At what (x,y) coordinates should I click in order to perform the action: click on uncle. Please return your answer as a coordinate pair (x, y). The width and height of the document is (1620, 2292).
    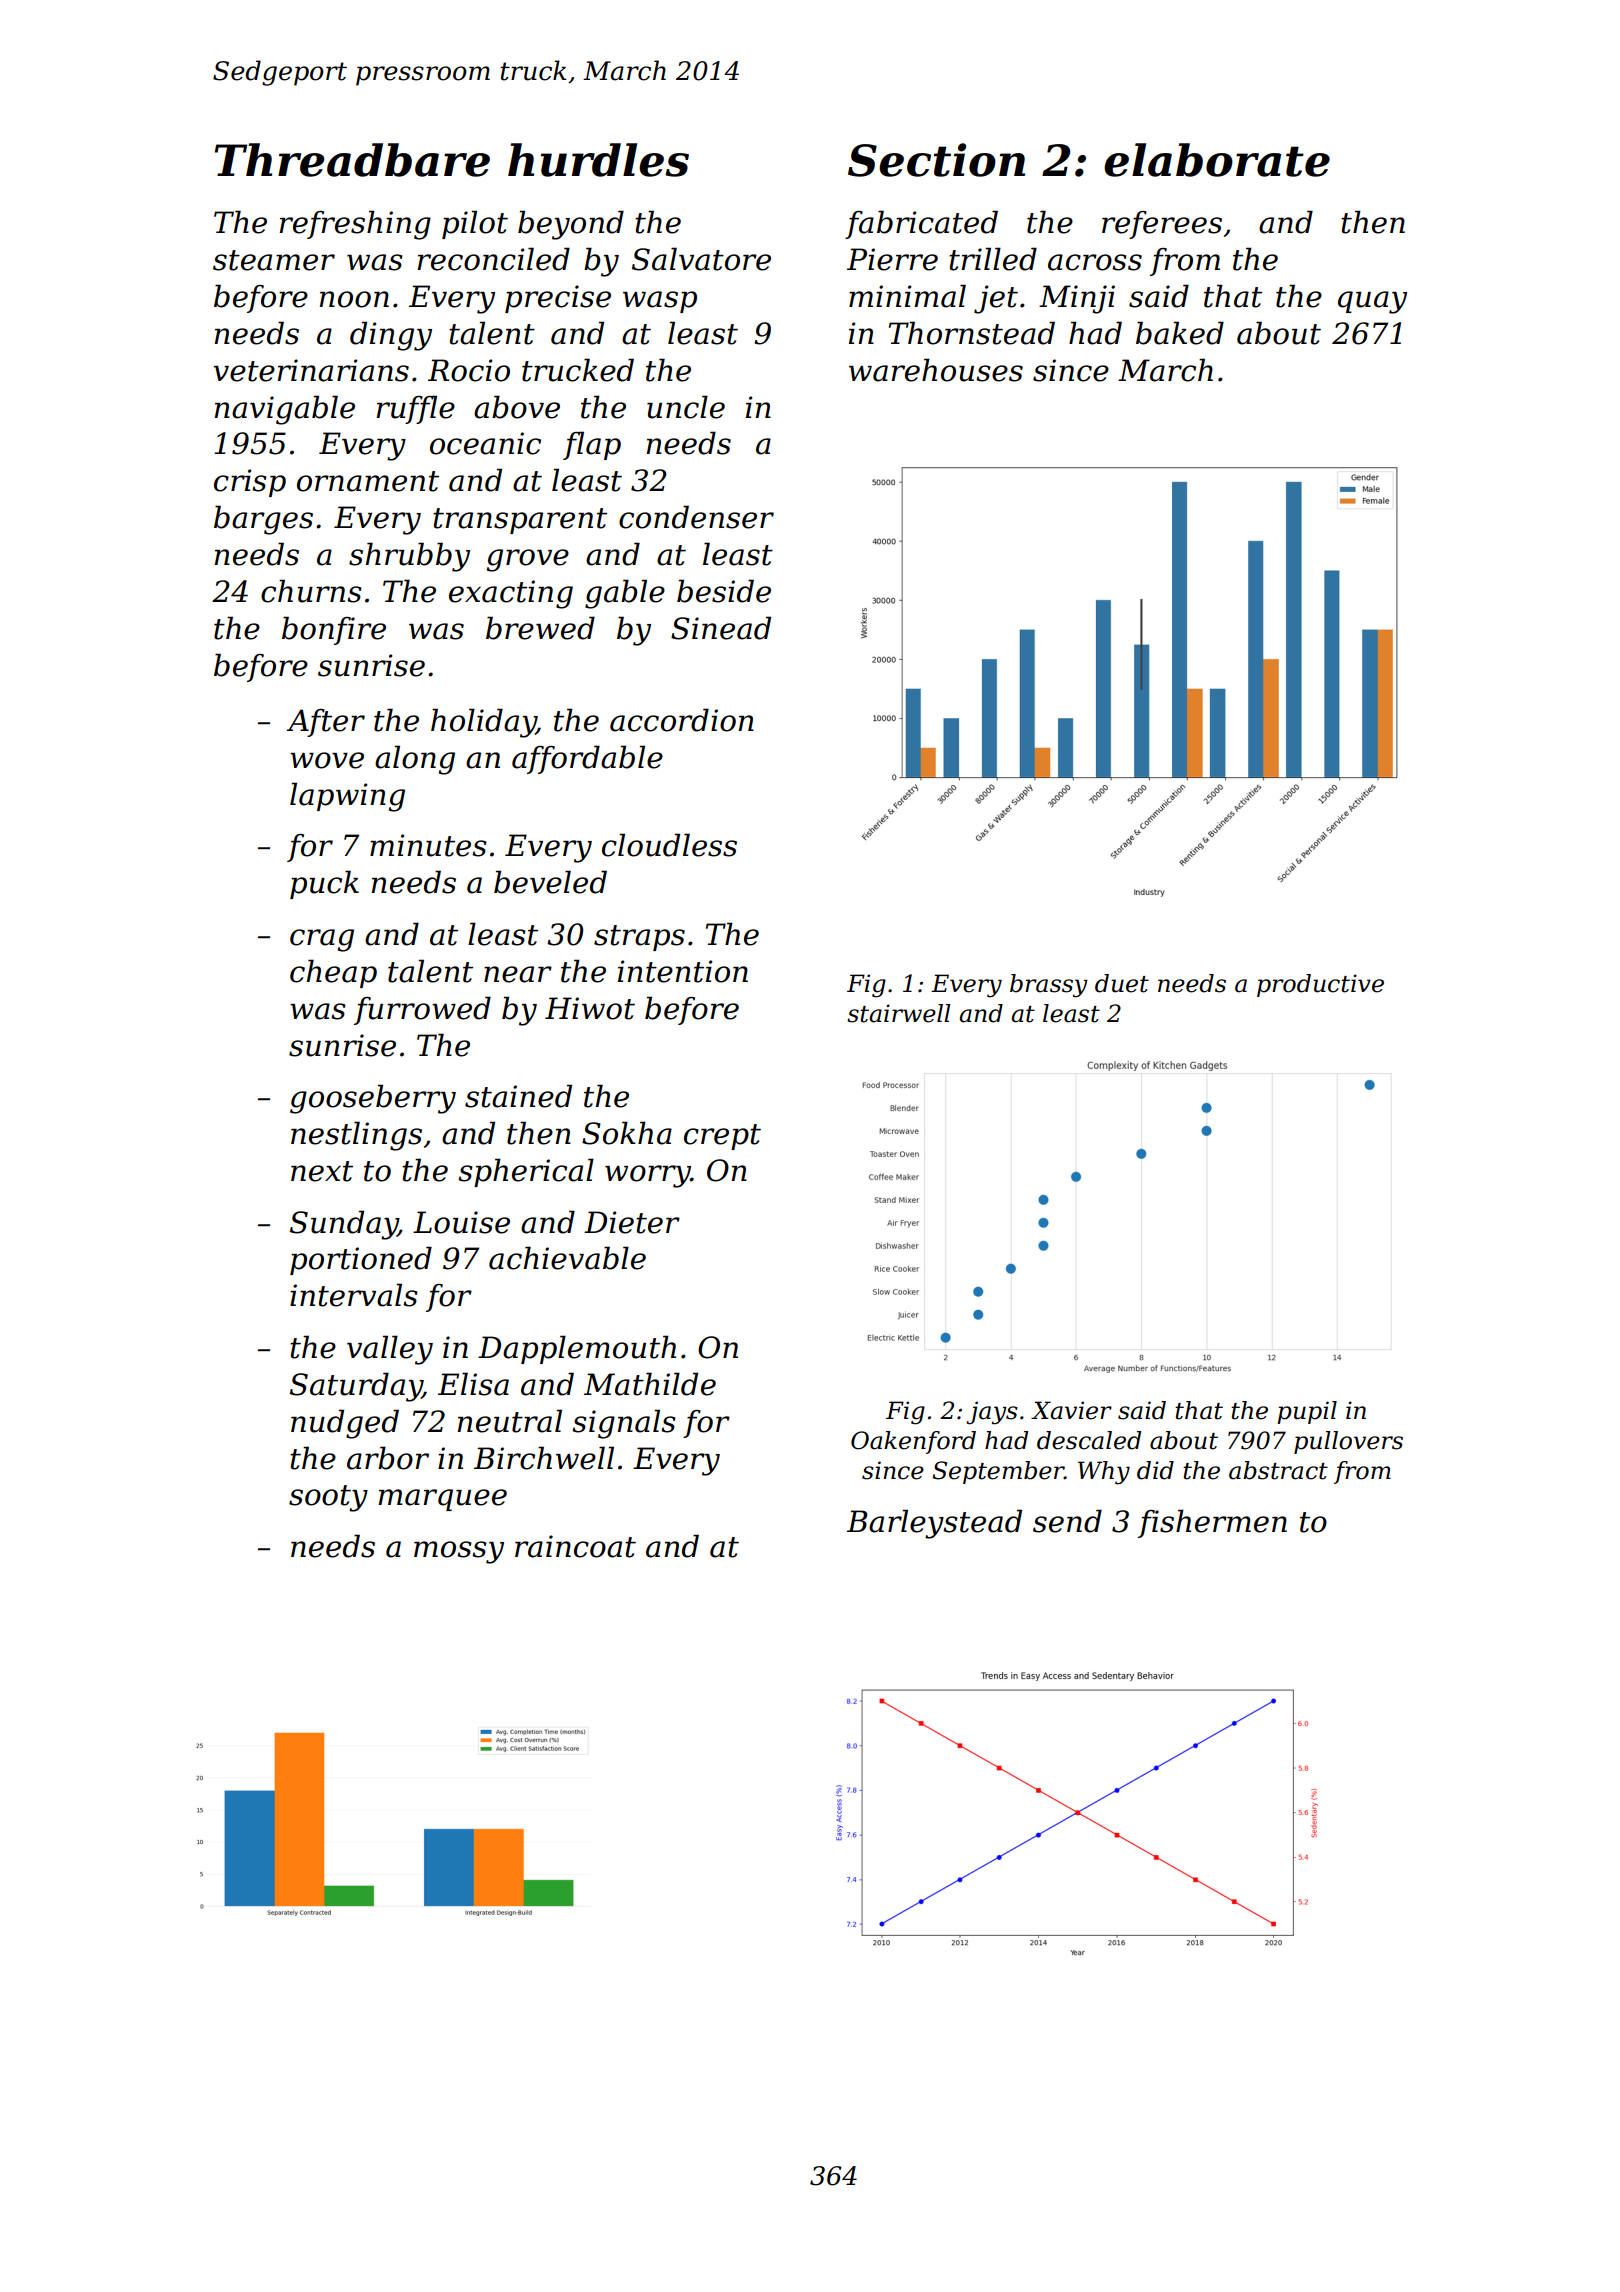
    Looking at the image, I should click on (686, 407).
